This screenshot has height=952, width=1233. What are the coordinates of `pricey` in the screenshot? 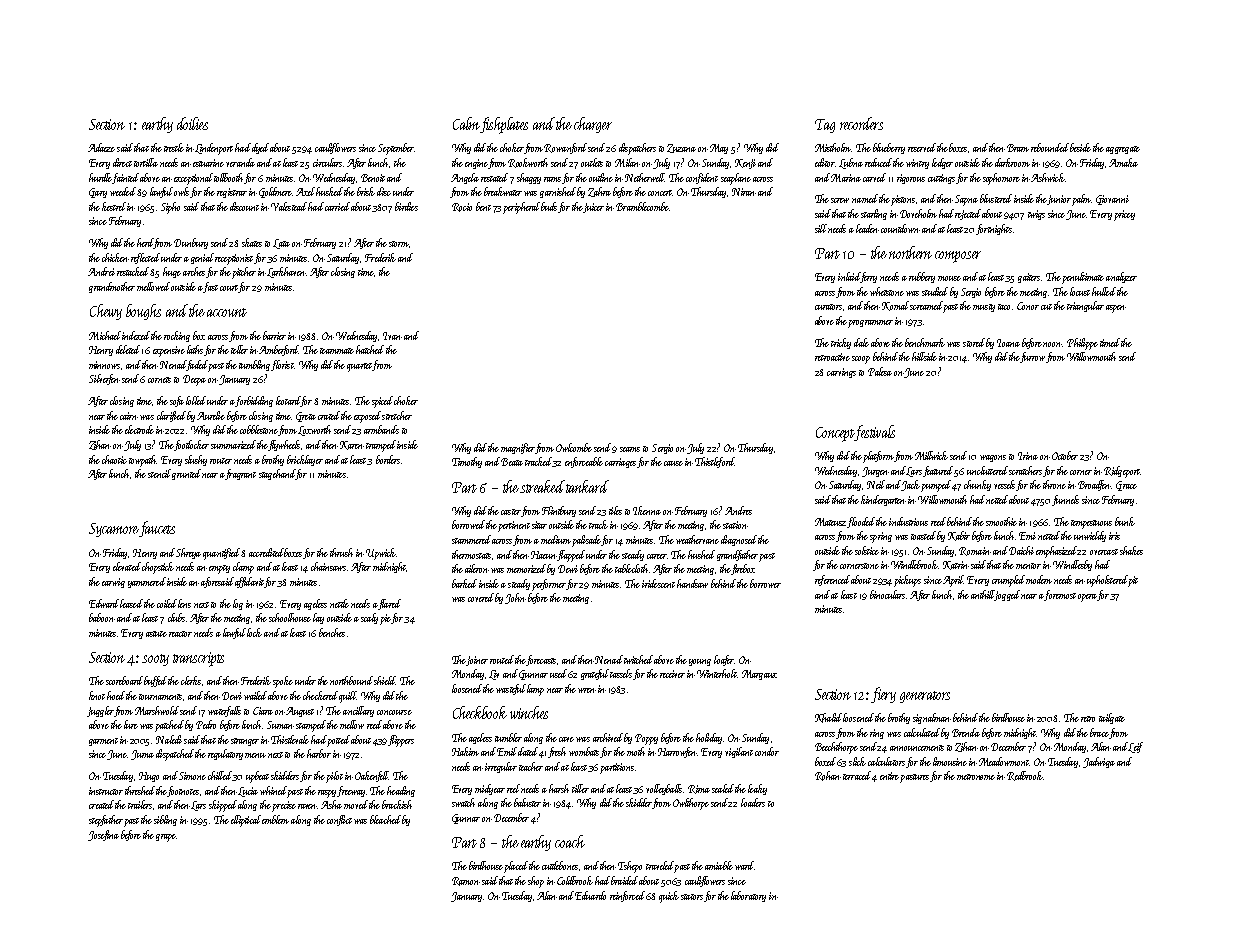 It's located at (1124, 215).
